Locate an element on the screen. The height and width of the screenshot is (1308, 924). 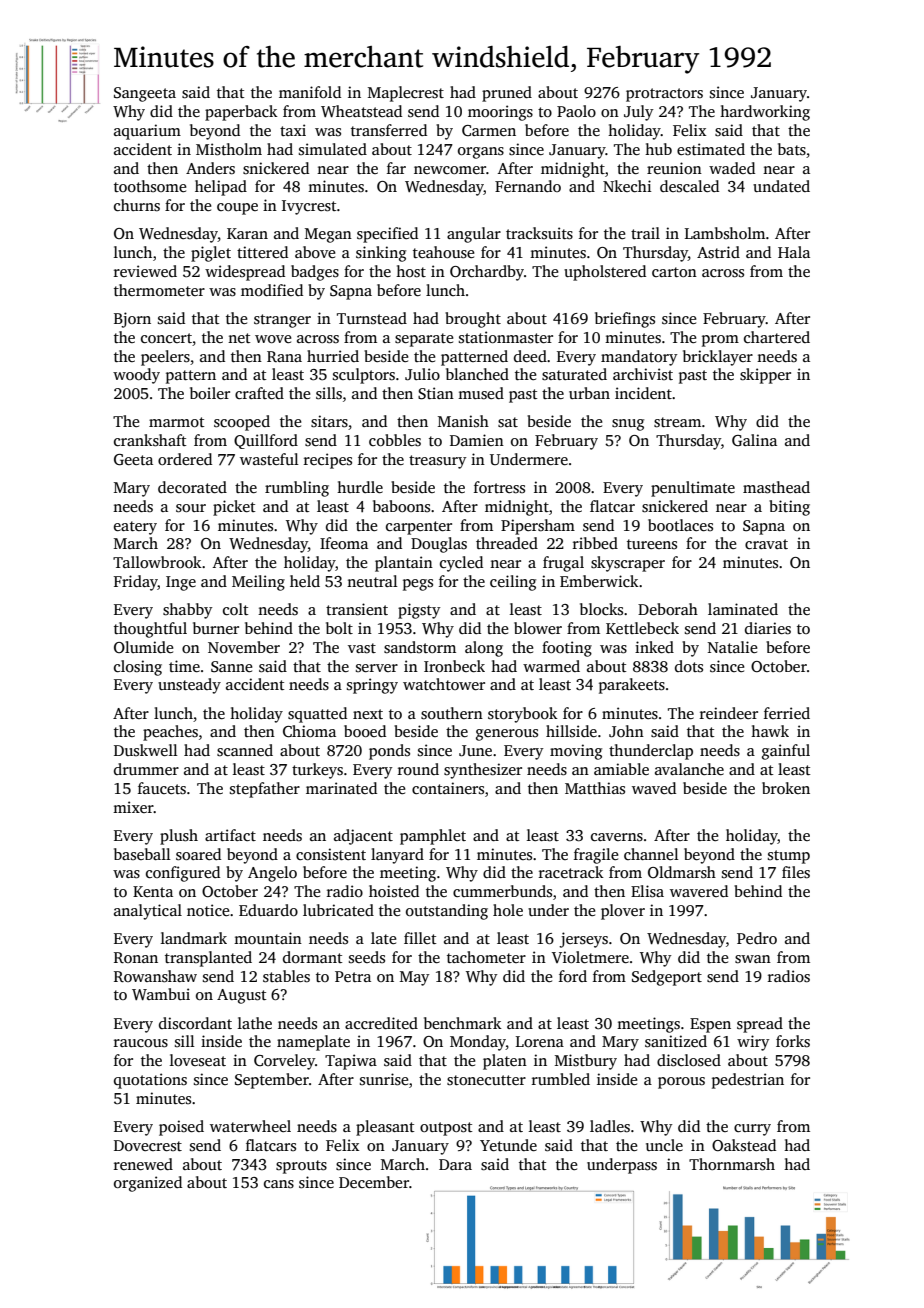
pruned is located at coordinates (507, 94).
